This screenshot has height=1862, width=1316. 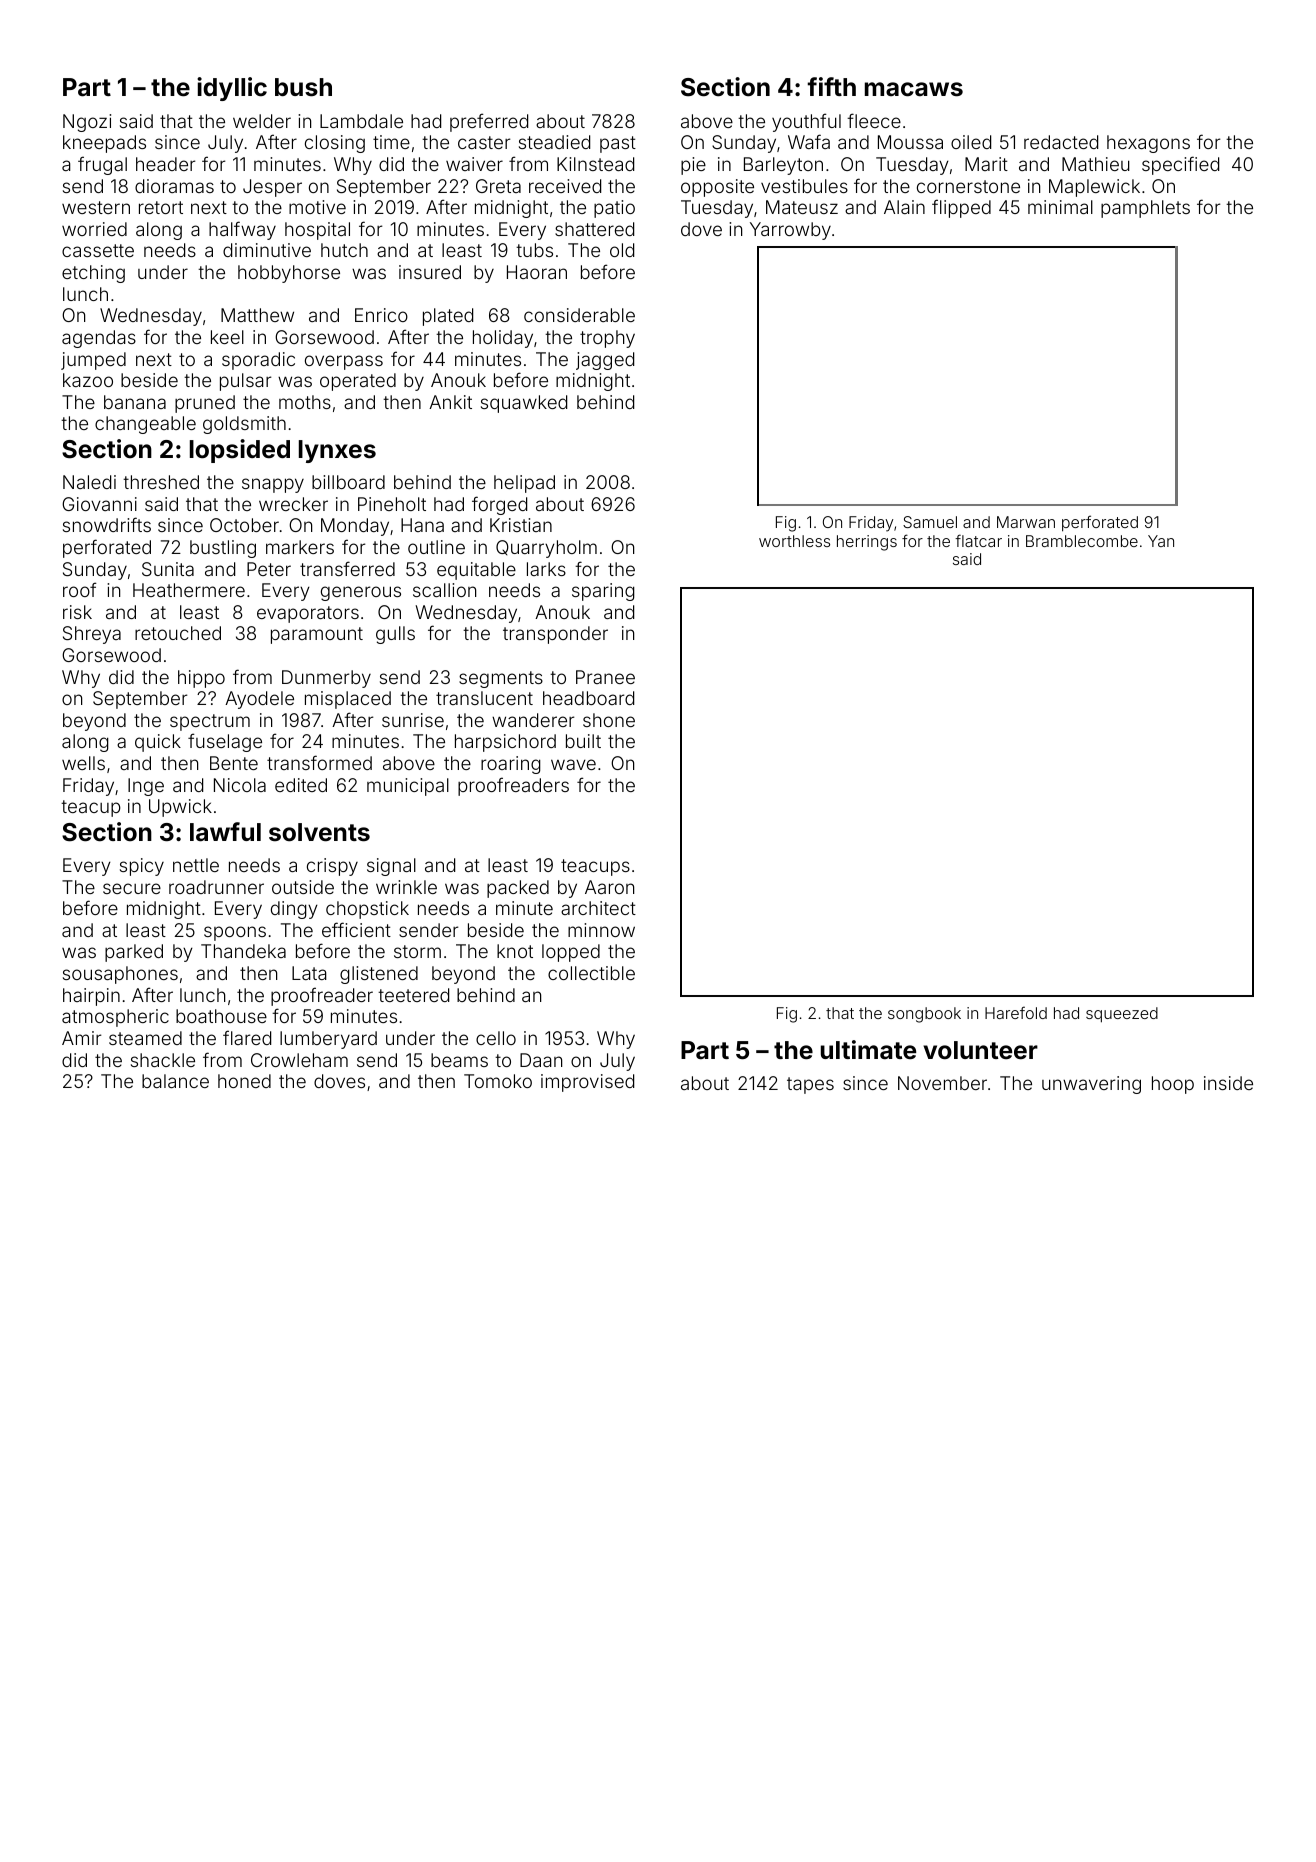 I want to click on squawked, so click(x=524, y=404).
